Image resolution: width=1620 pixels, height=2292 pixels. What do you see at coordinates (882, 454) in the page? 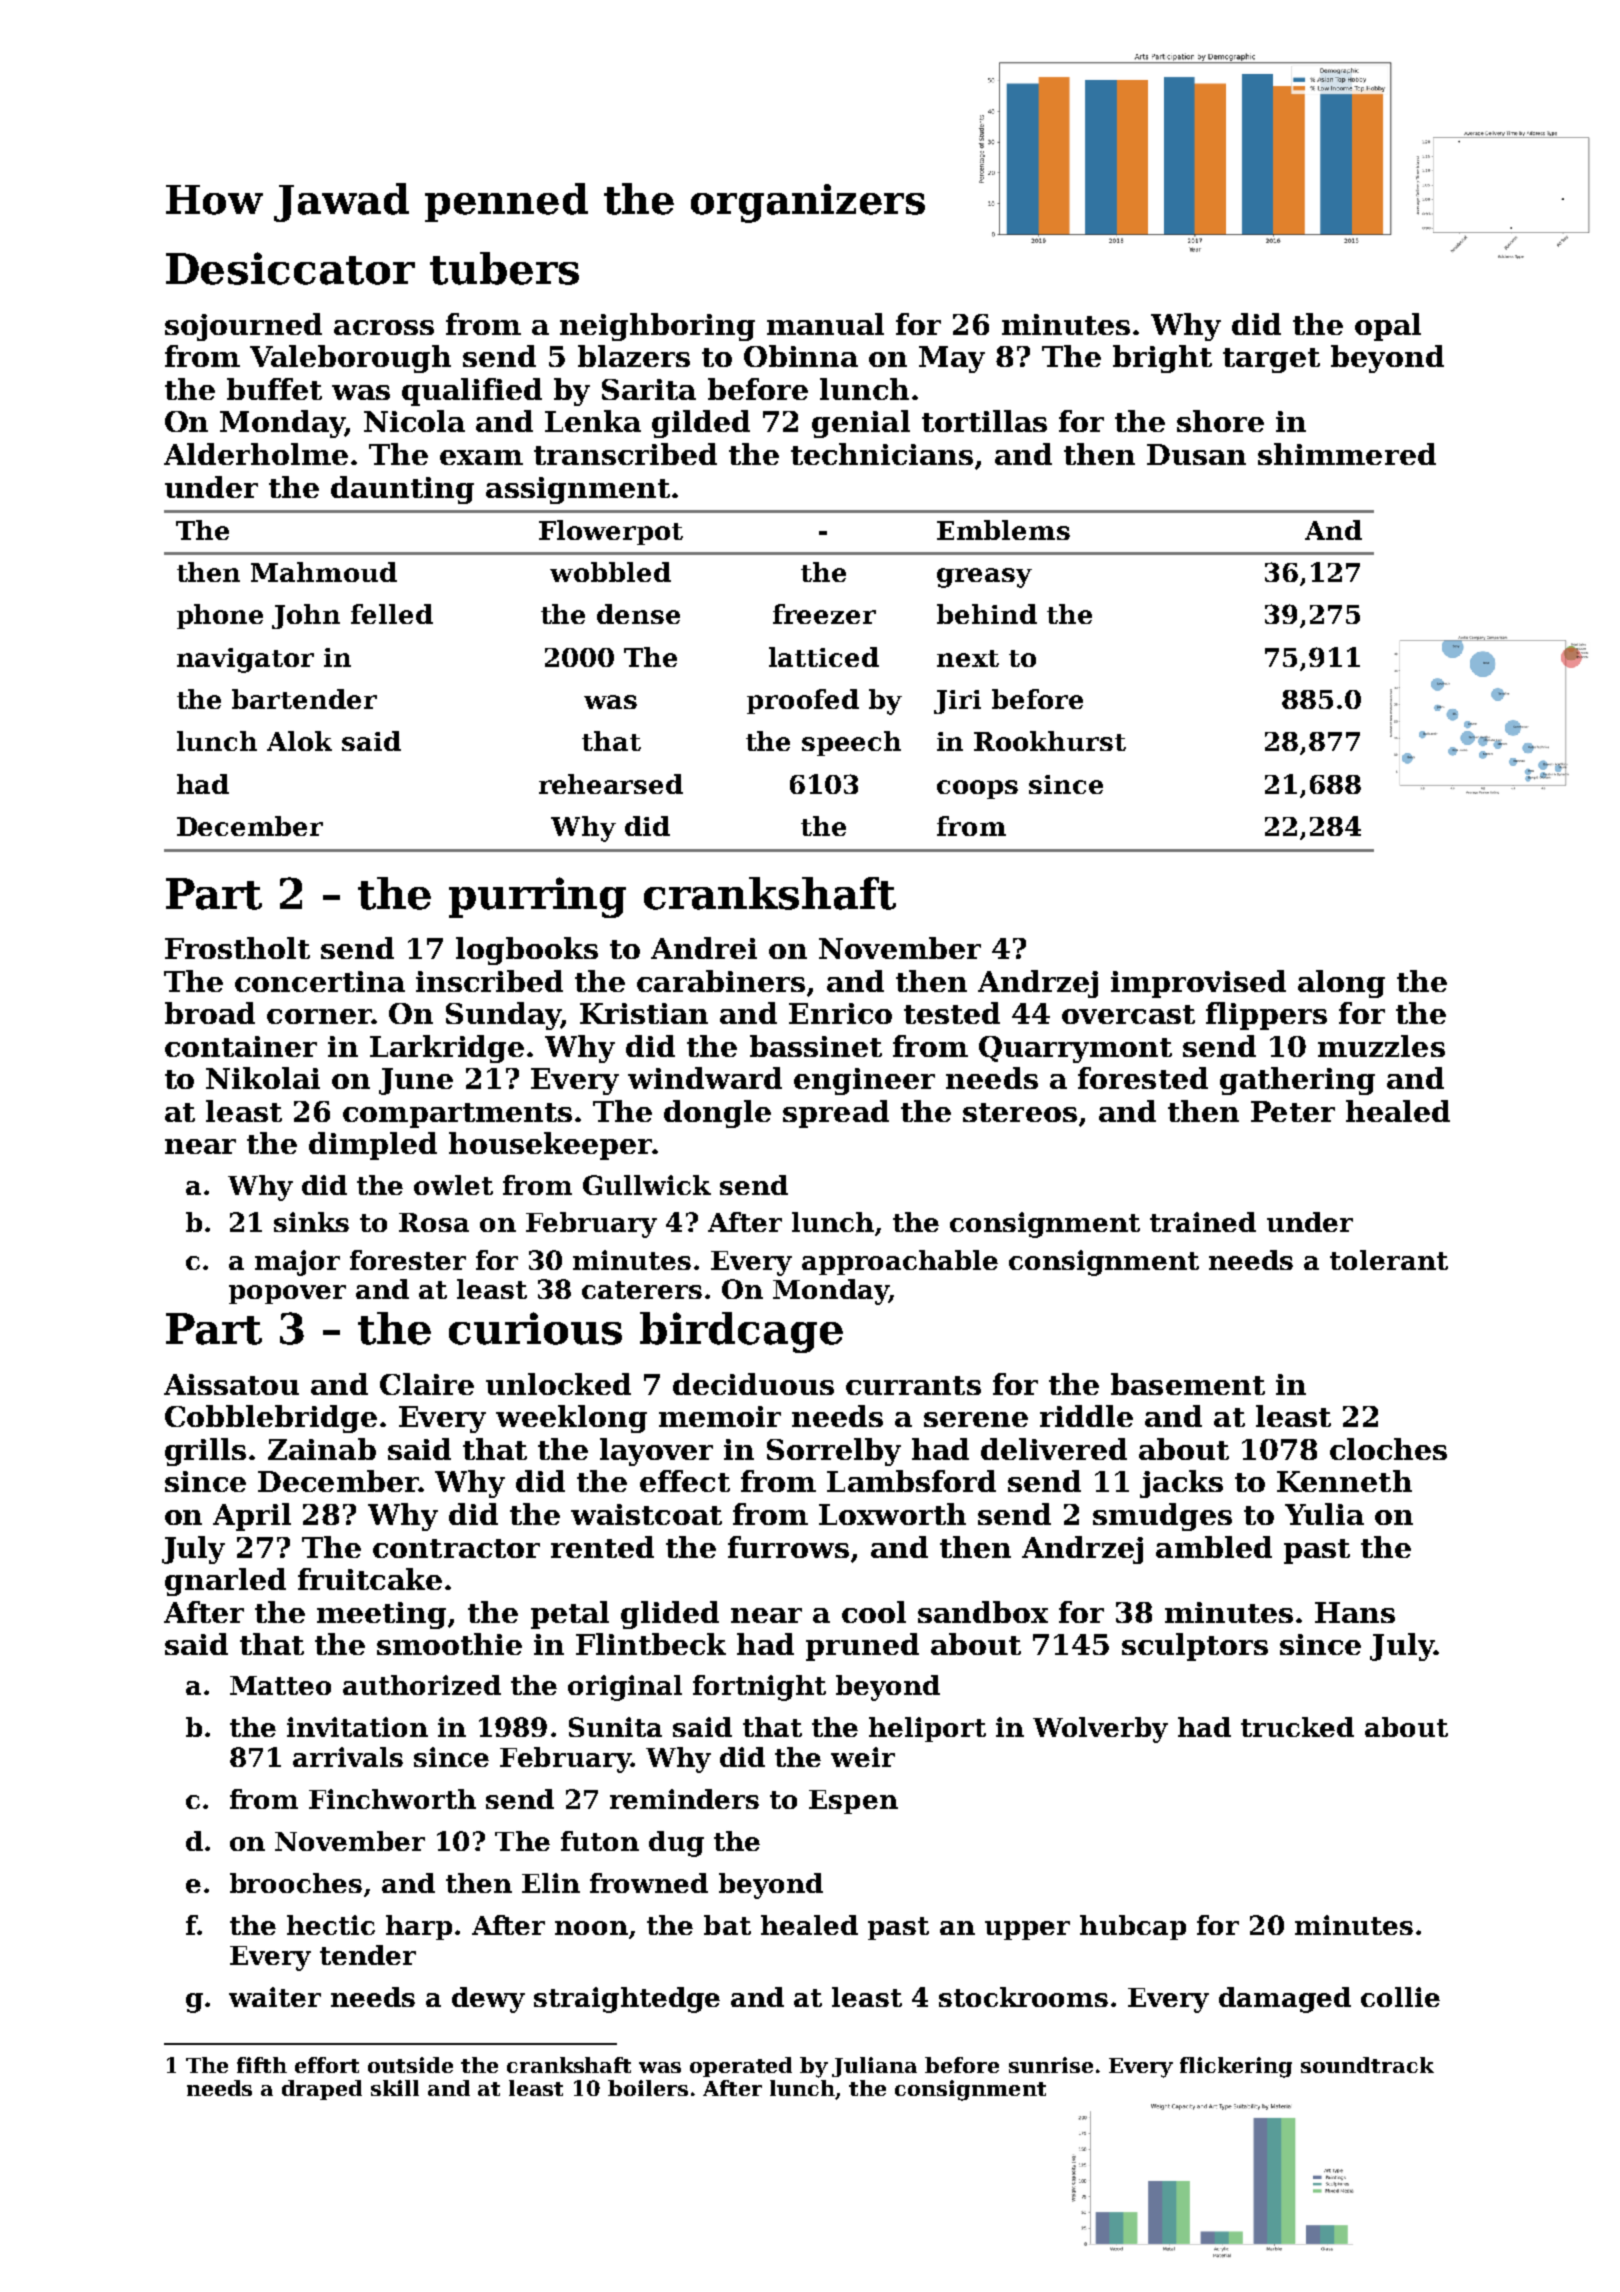
I see `technicians` at bounding box center [882, 454].
